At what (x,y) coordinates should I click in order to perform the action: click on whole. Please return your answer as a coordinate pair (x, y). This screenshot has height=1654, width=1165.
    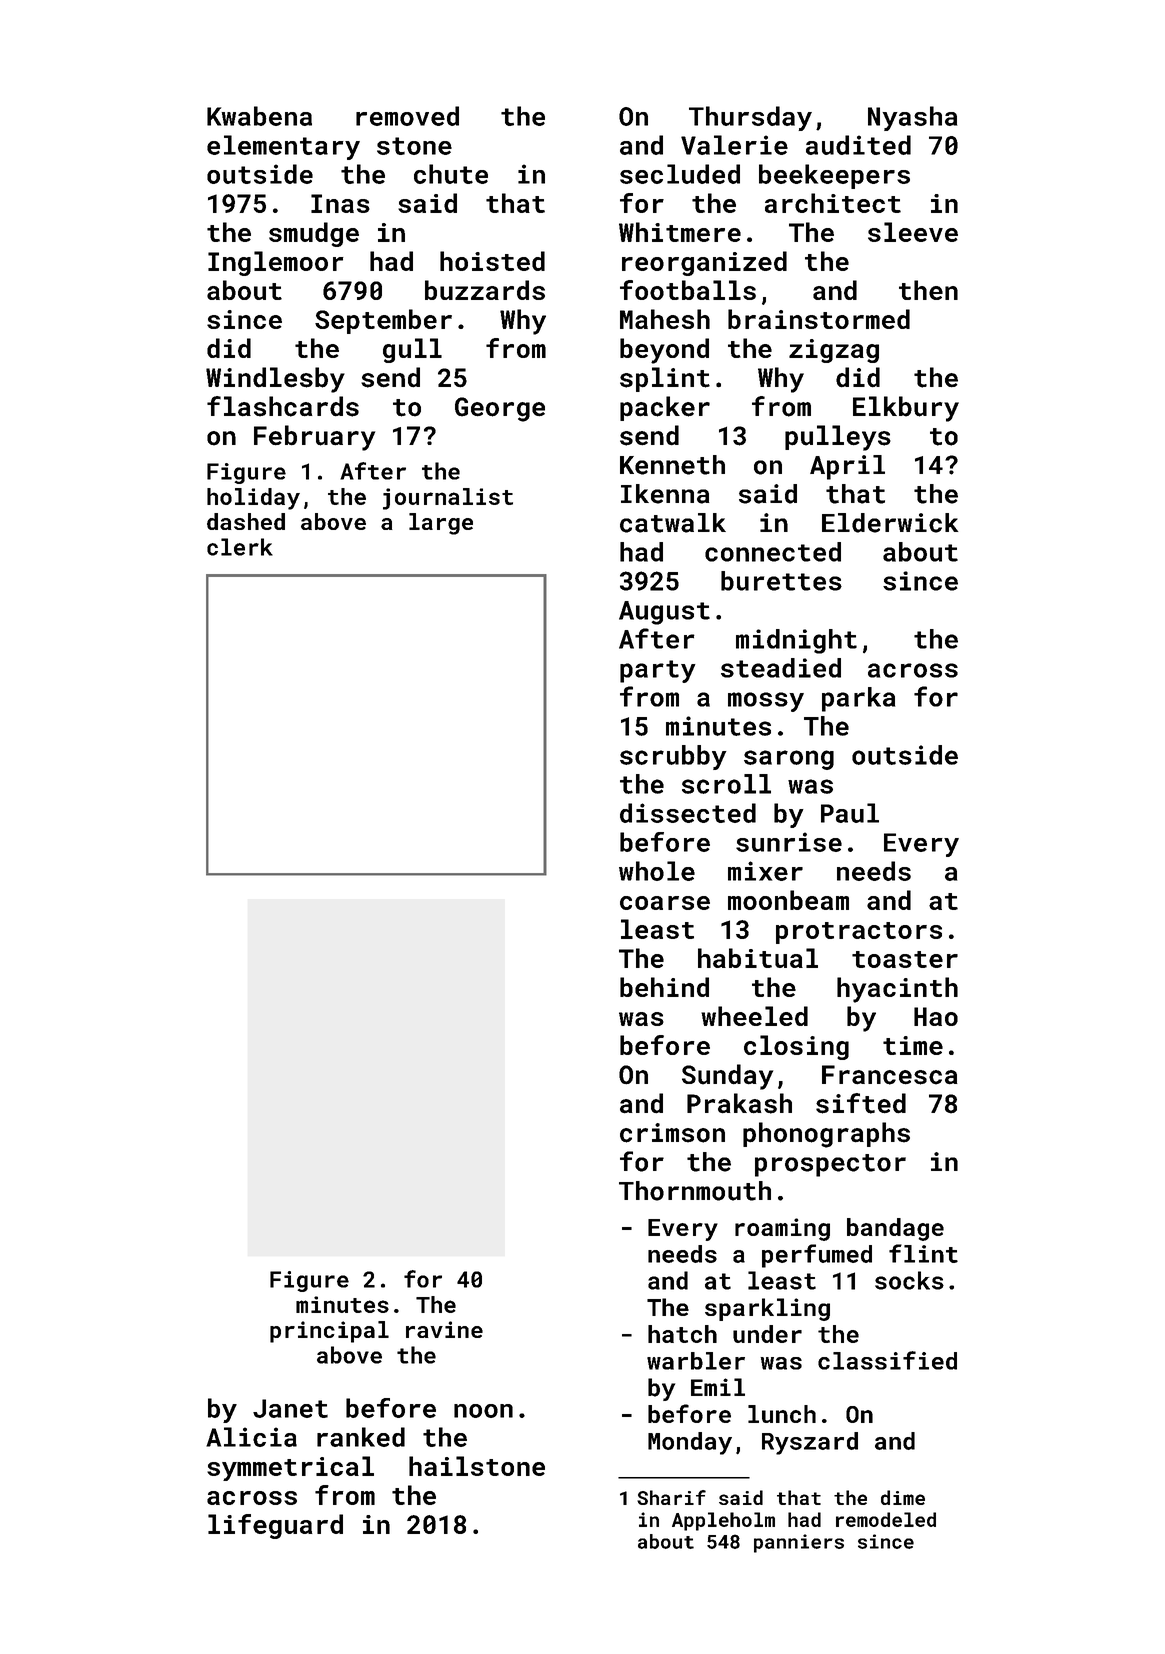
    Looking at the image, I should click on (657, 871).
